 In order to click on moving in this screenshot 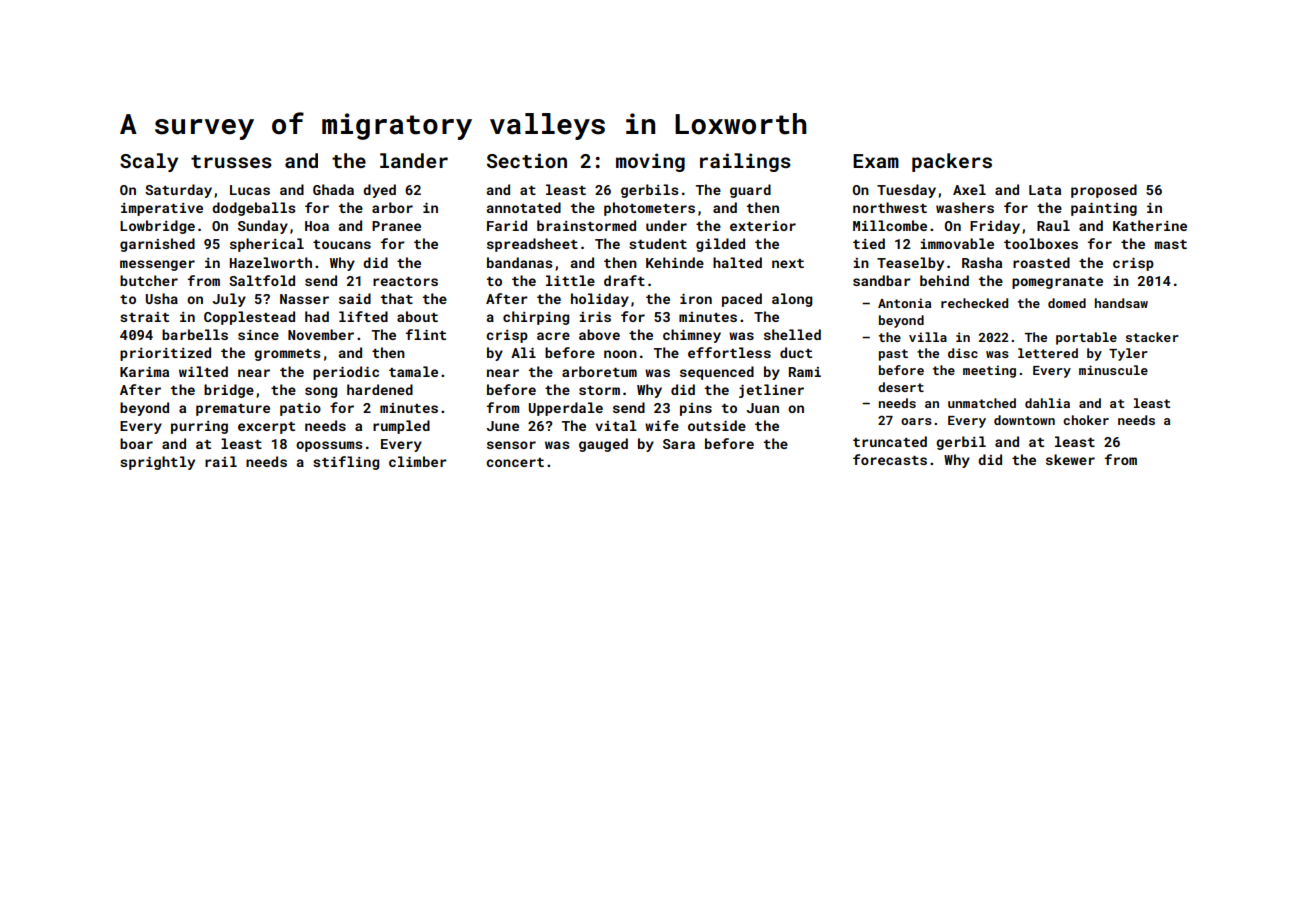, I will do `click(650, 162)`.
